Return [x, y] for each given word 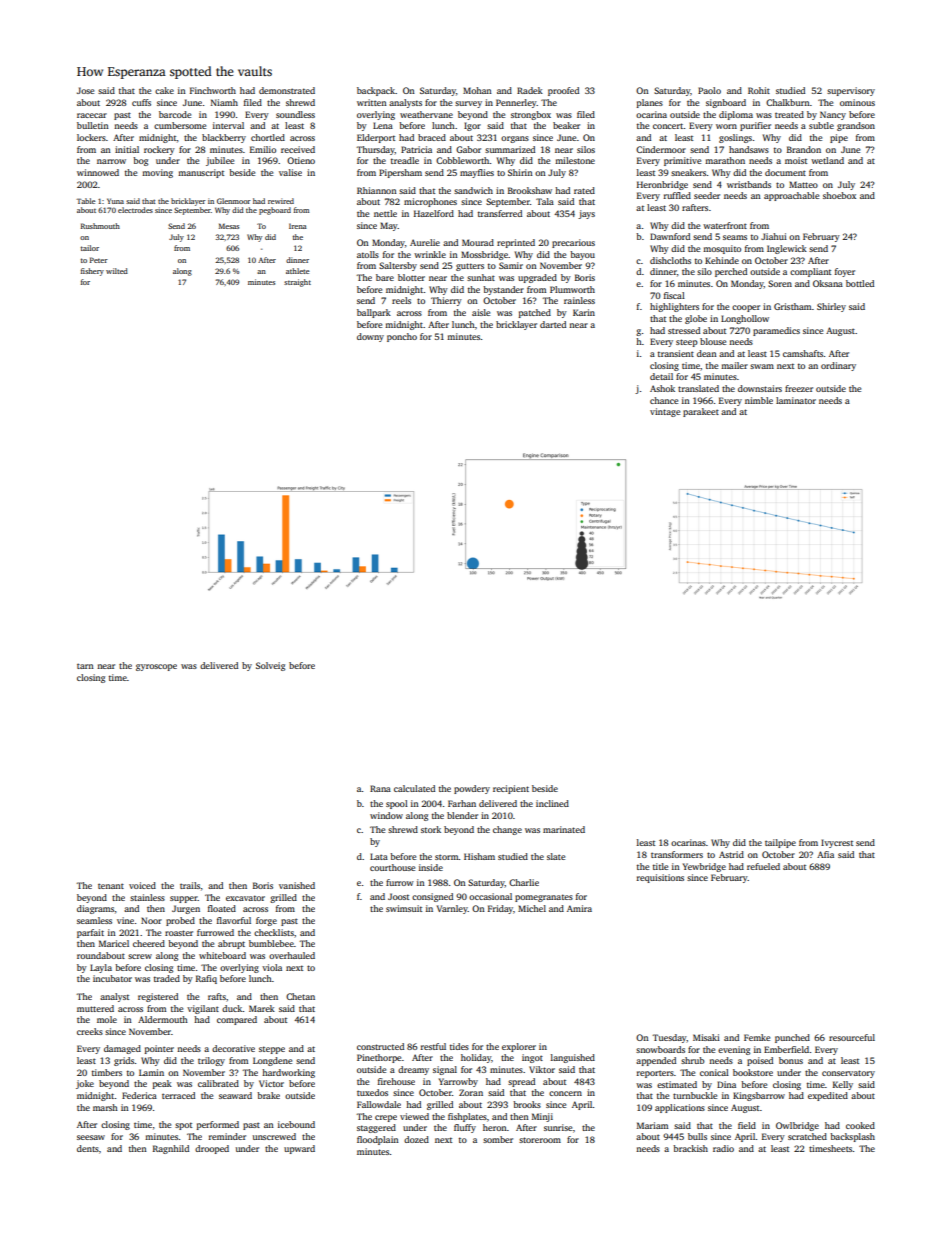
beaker [566, 125]
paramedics [776, 331]
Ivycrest [837, 843]
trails [190, 885]
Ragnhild [171, 1149]
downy [370, 337]
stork [431, 829]
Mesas [229, 226]
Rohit [759, 90]
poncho [402, 337]
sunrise [558, 1127]
